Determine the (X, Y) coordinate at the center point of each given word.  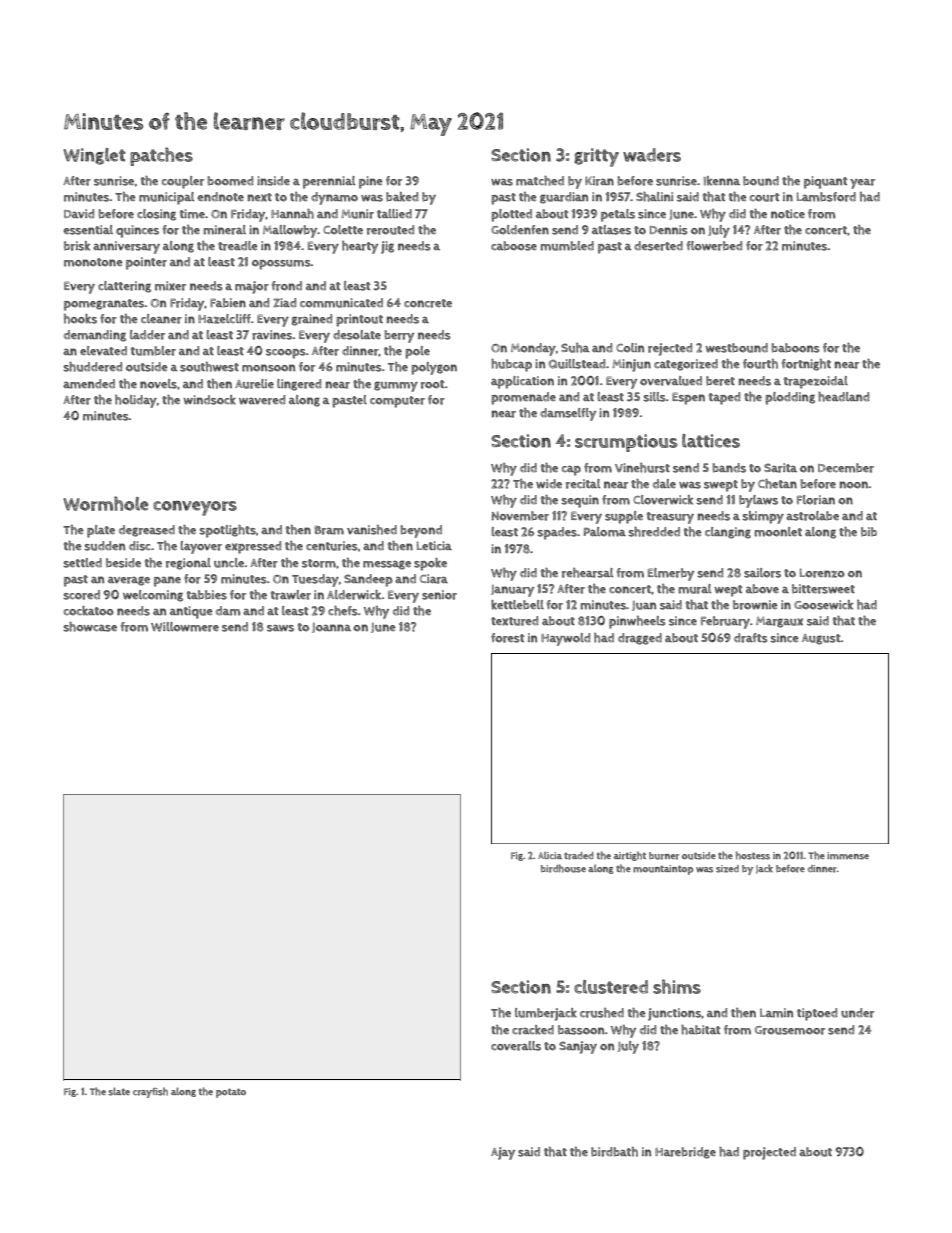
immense (848, 856)
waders (652, 155)
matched (540, 181)
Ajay (503, 1153)
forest (508, 638)
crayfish (150, 1092)
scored (81, 595)
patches (161, 156)
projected (769, 1153)
